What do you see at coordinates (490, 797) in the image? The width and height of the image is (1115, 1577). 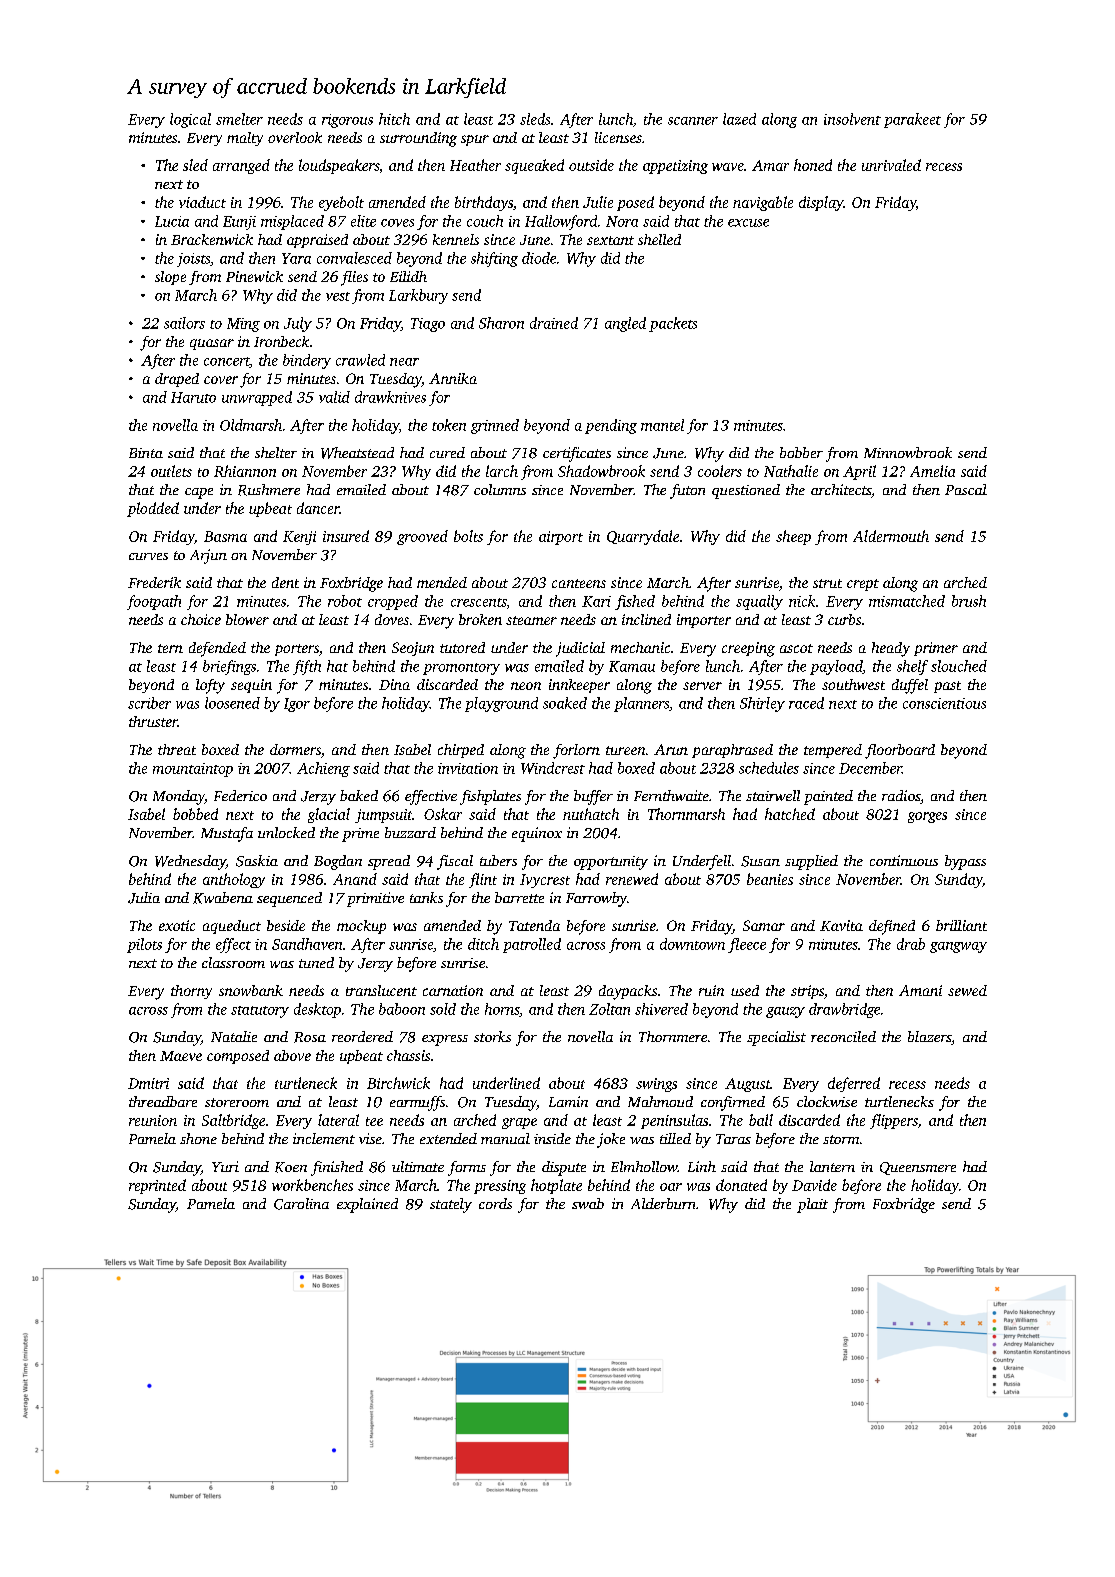 I see `fishplates` at bounding box center [490, 797].
